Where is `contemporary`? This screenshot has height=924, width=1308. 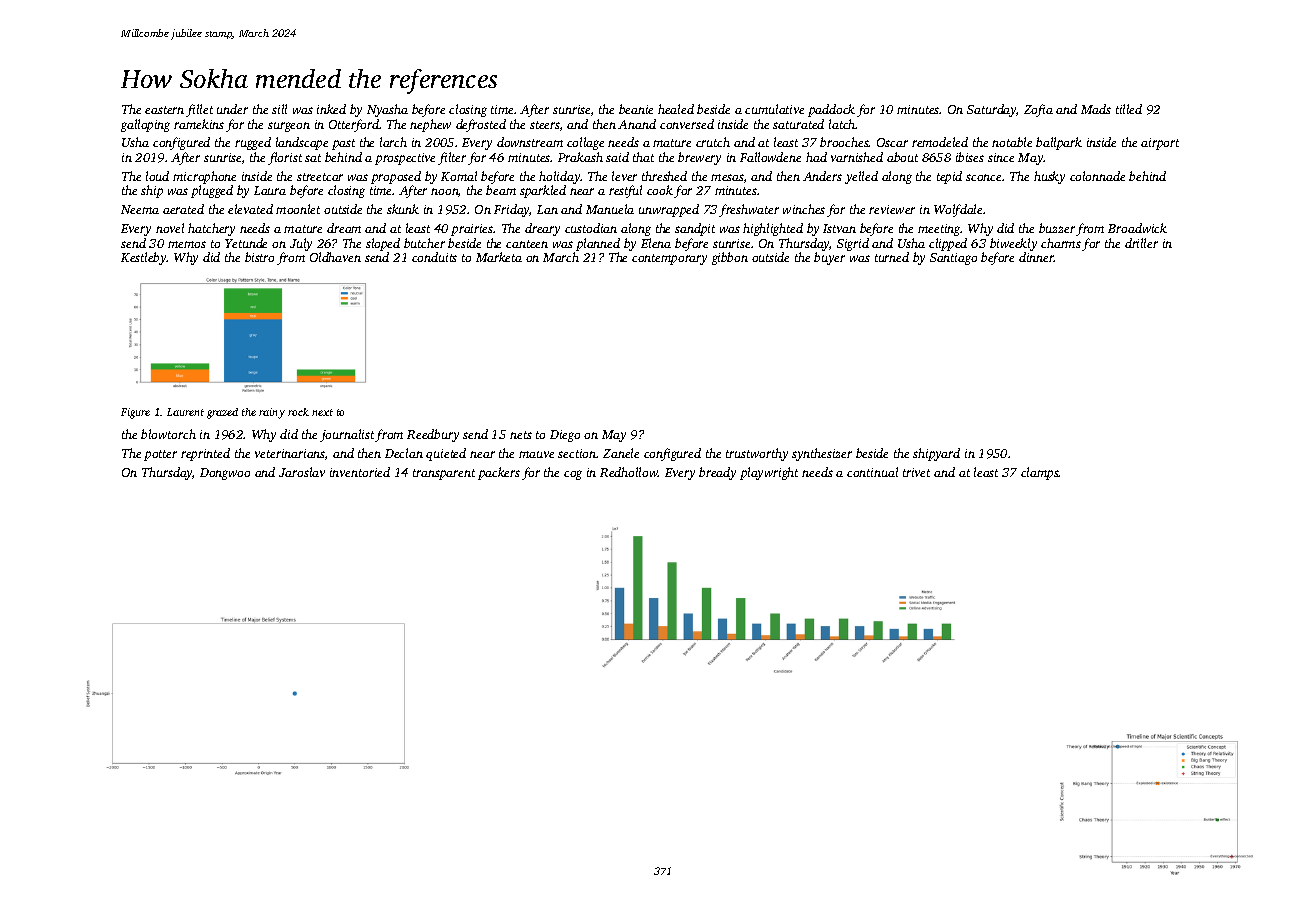
contemporary is located at coordinates (669, 259).
